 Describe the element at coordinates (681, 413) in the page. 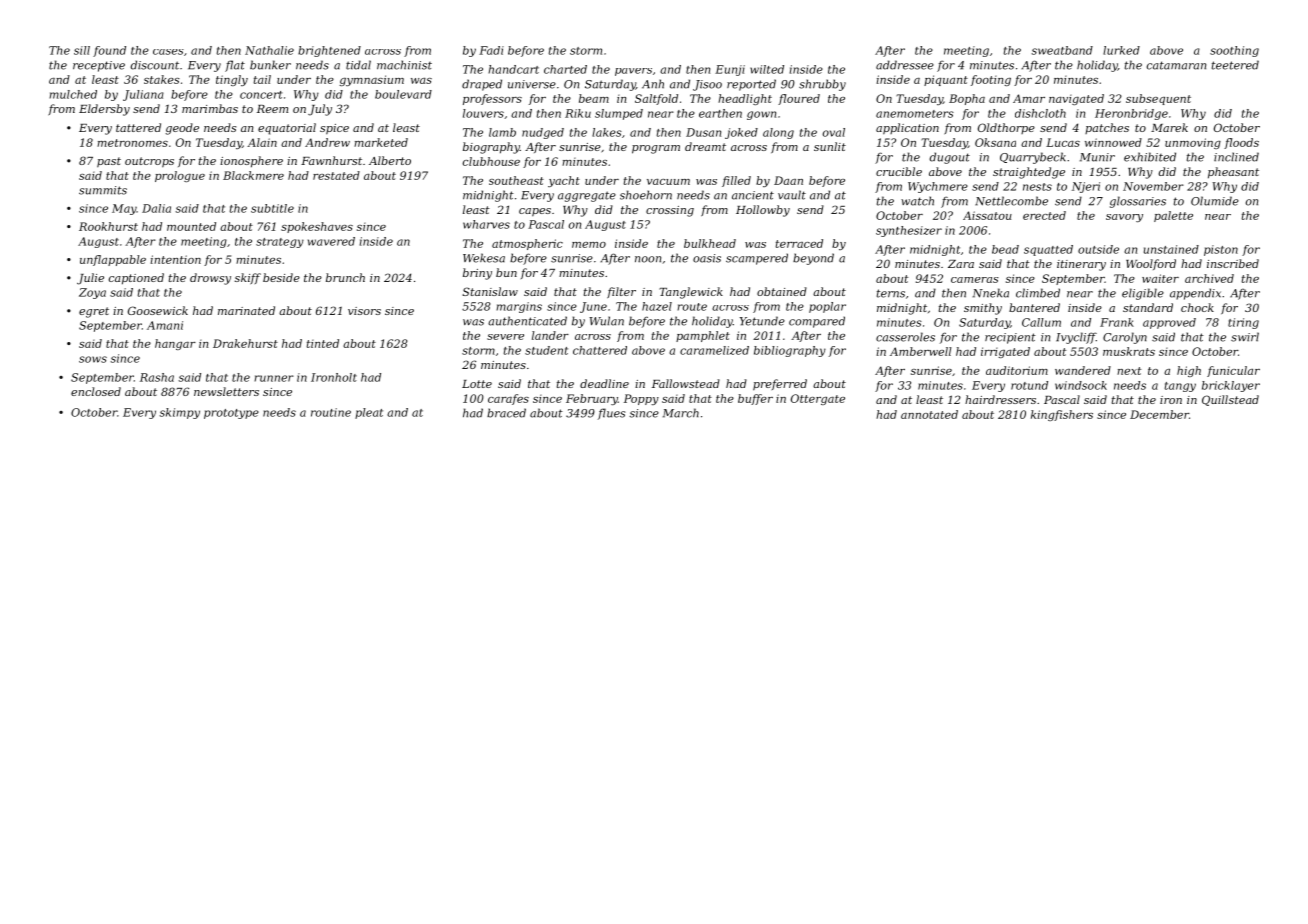

I see `March` at that location.
